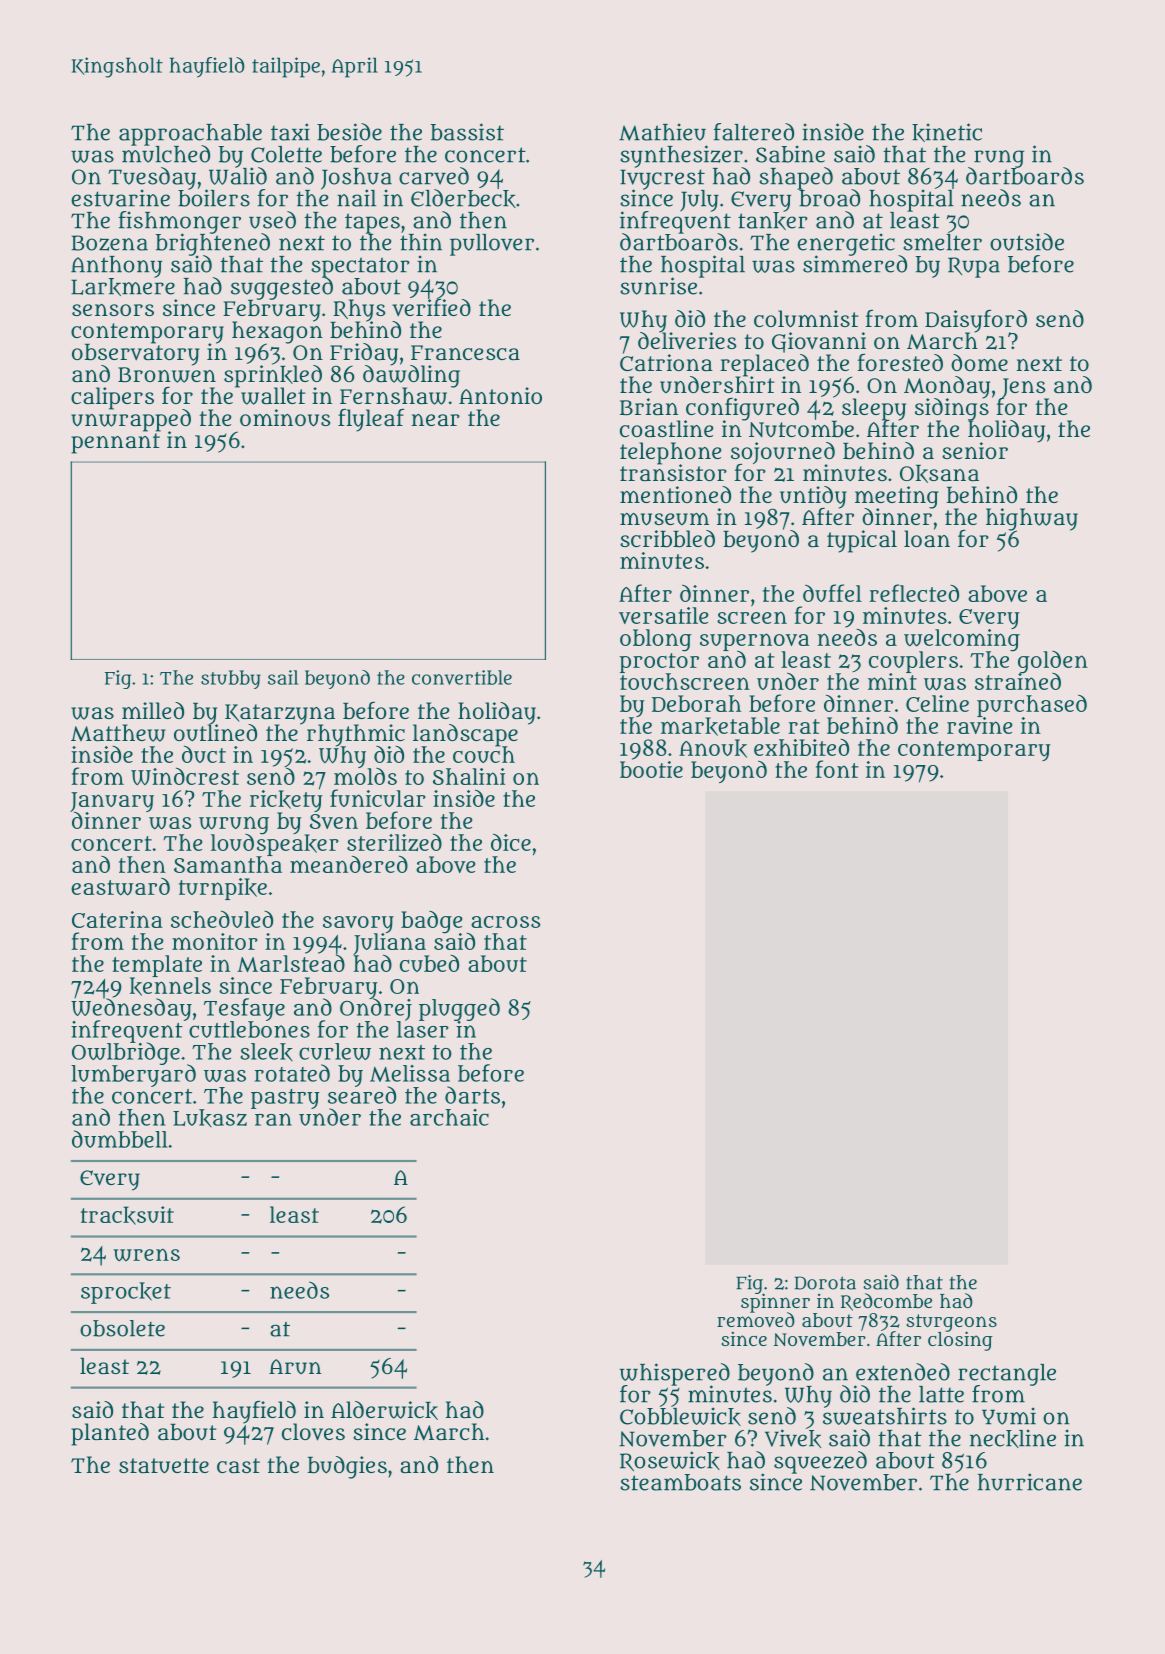  What do you see at coordinates (754, 132) in the image?
I see `faltered` at bounding box center [754, 132].
